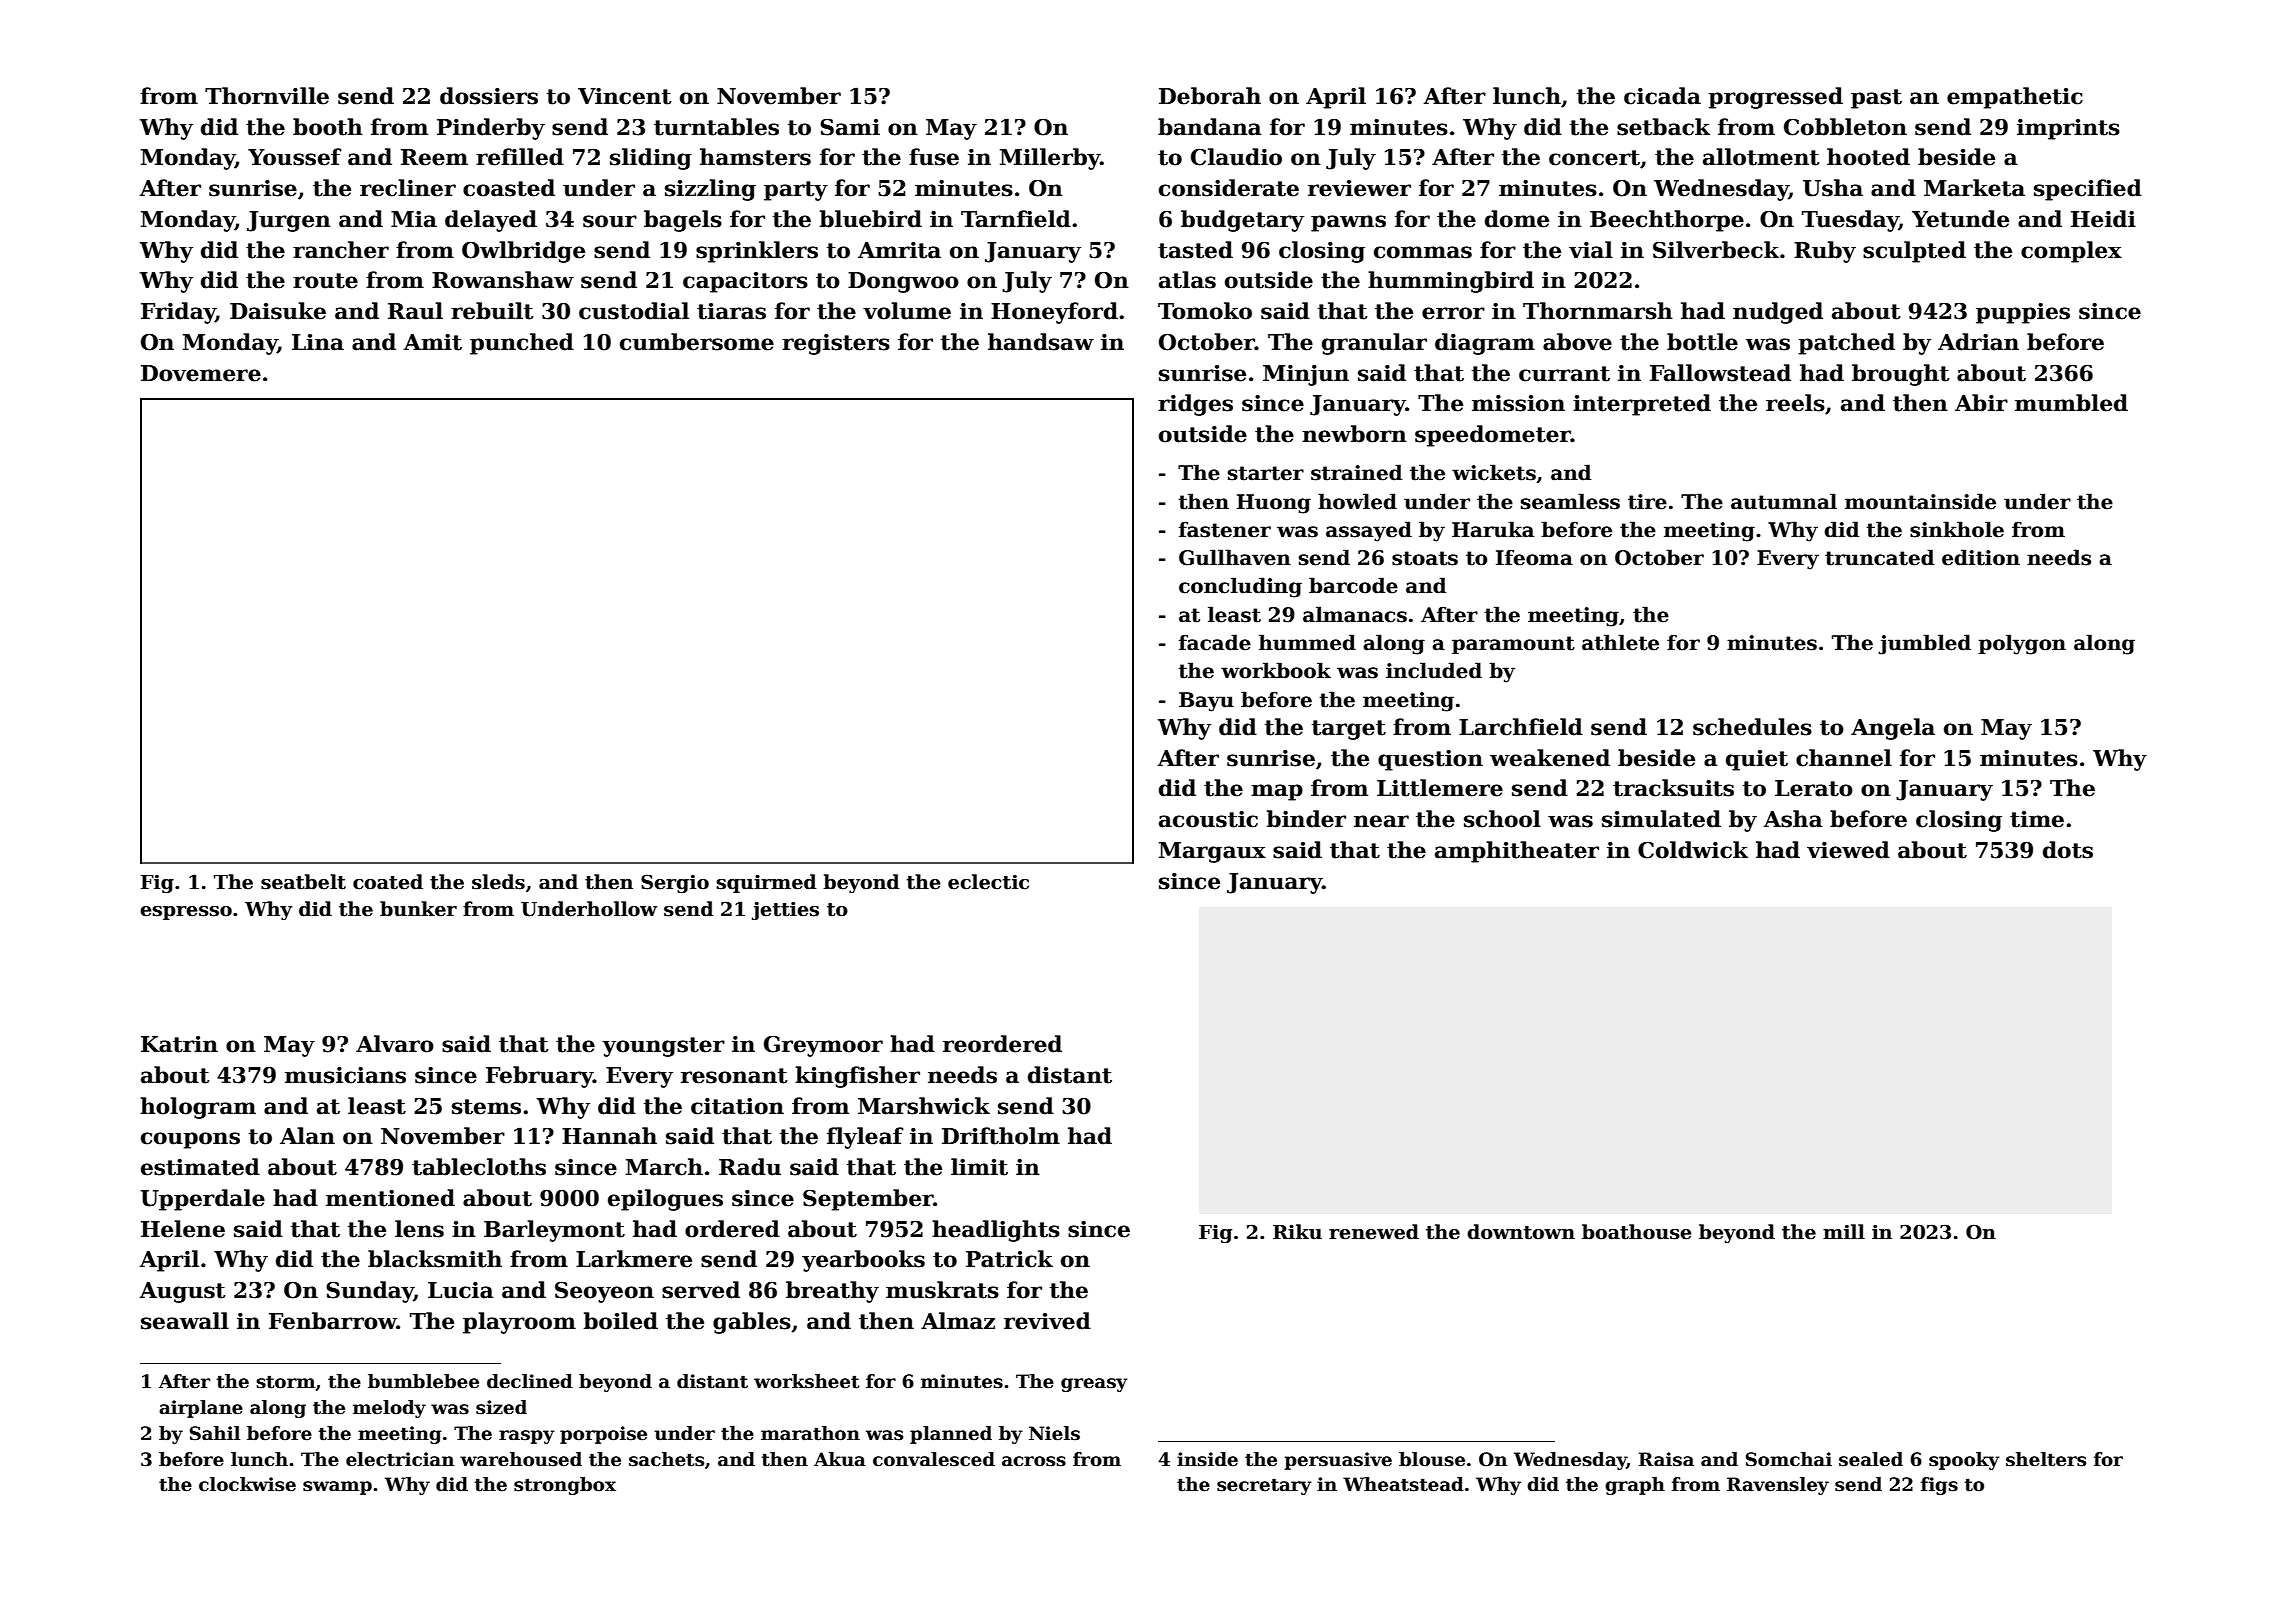 Image resolution: width=2292 pixels, height=1620 pixels. What do you see at coordinates (1637, 1232) in the screenshot?
I see `boathouse` at bounding box center [1637, 1232].
